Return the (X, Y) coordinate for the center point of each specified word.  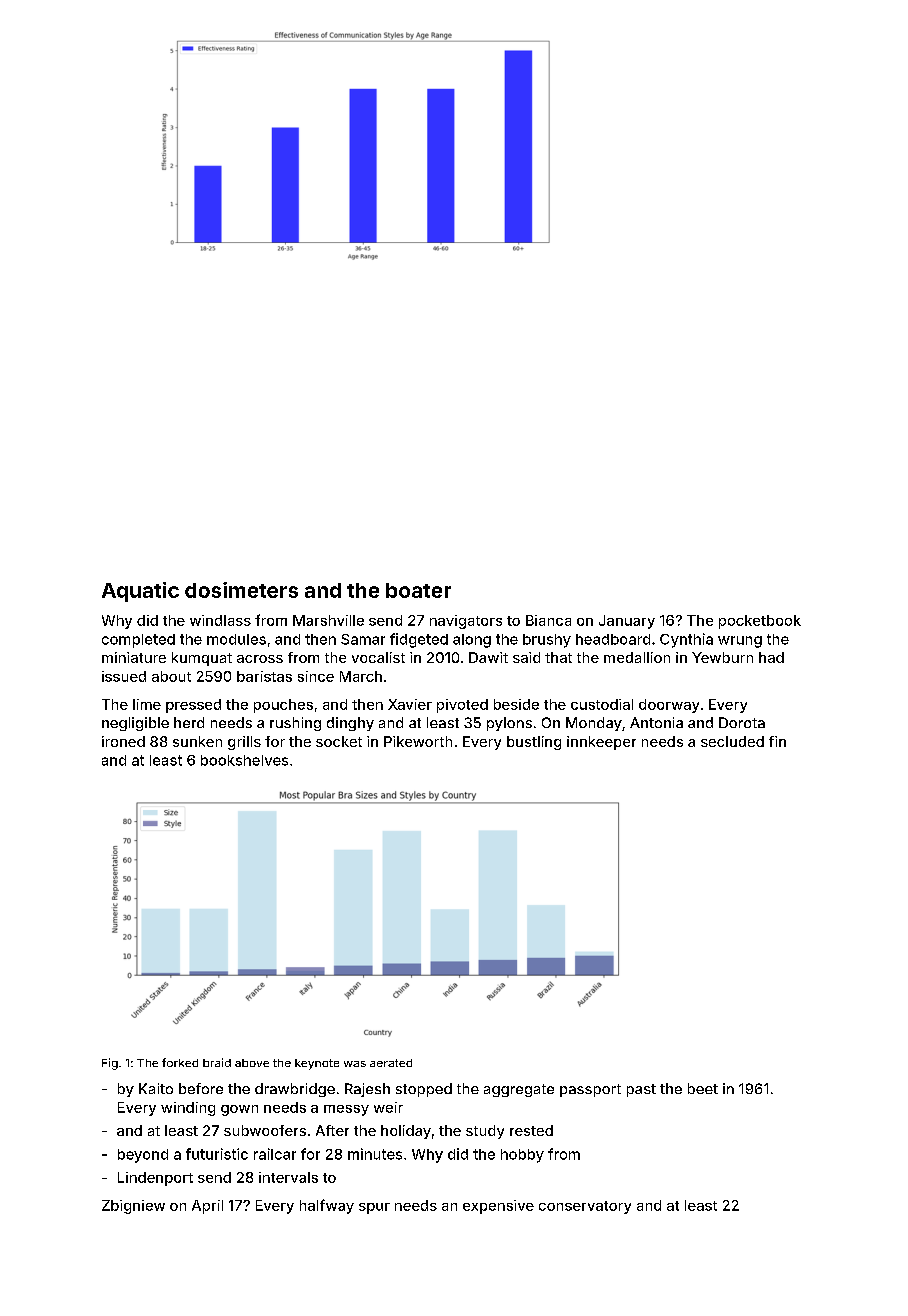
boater (418, 590)
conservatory (585, 1207)
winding (188, 1109)
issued (124, 676)
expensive (498, 1207)
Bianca (548, 620)
